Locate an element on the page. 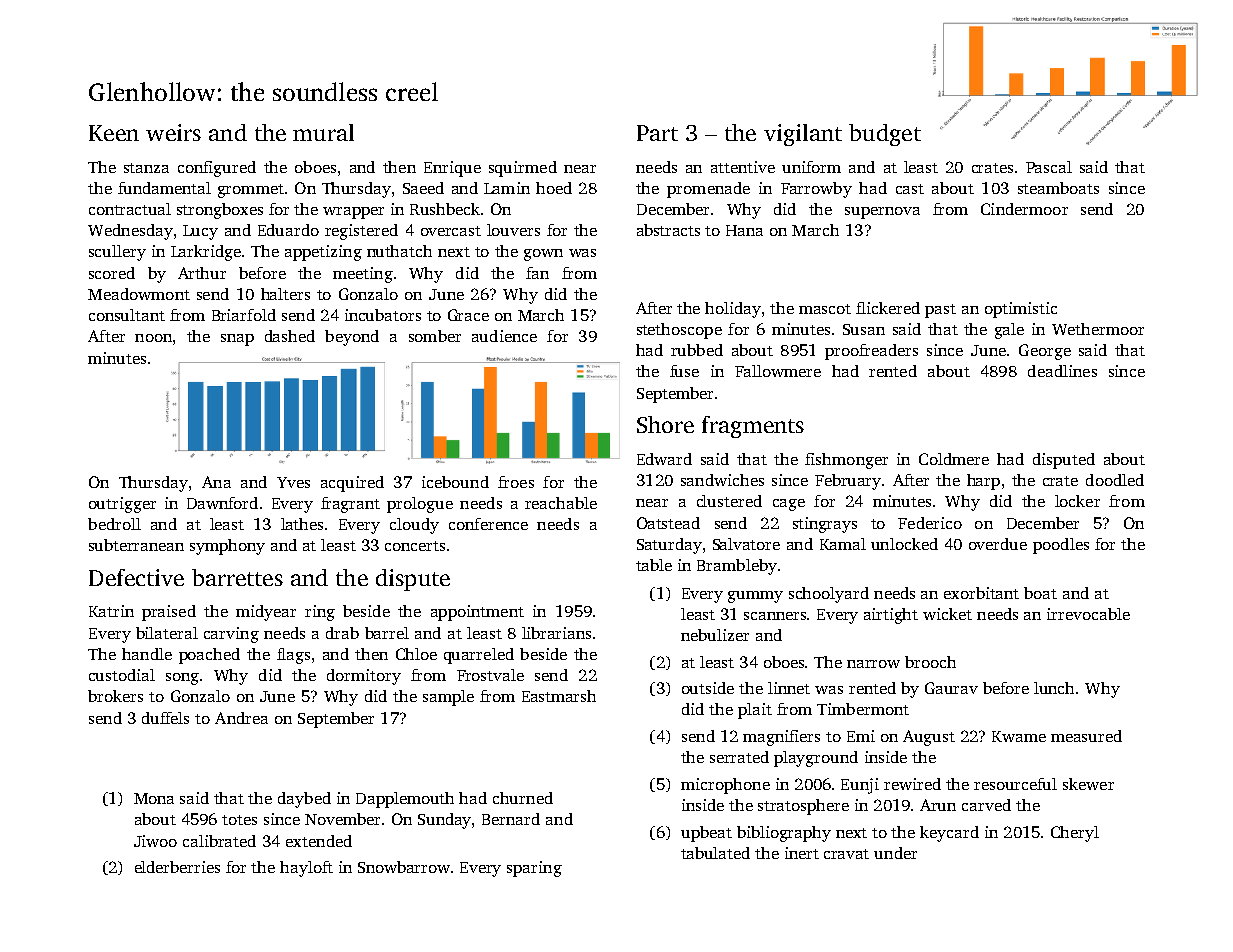 This document has height=952, width=1233. noon is located at coordinates (153, 338).
